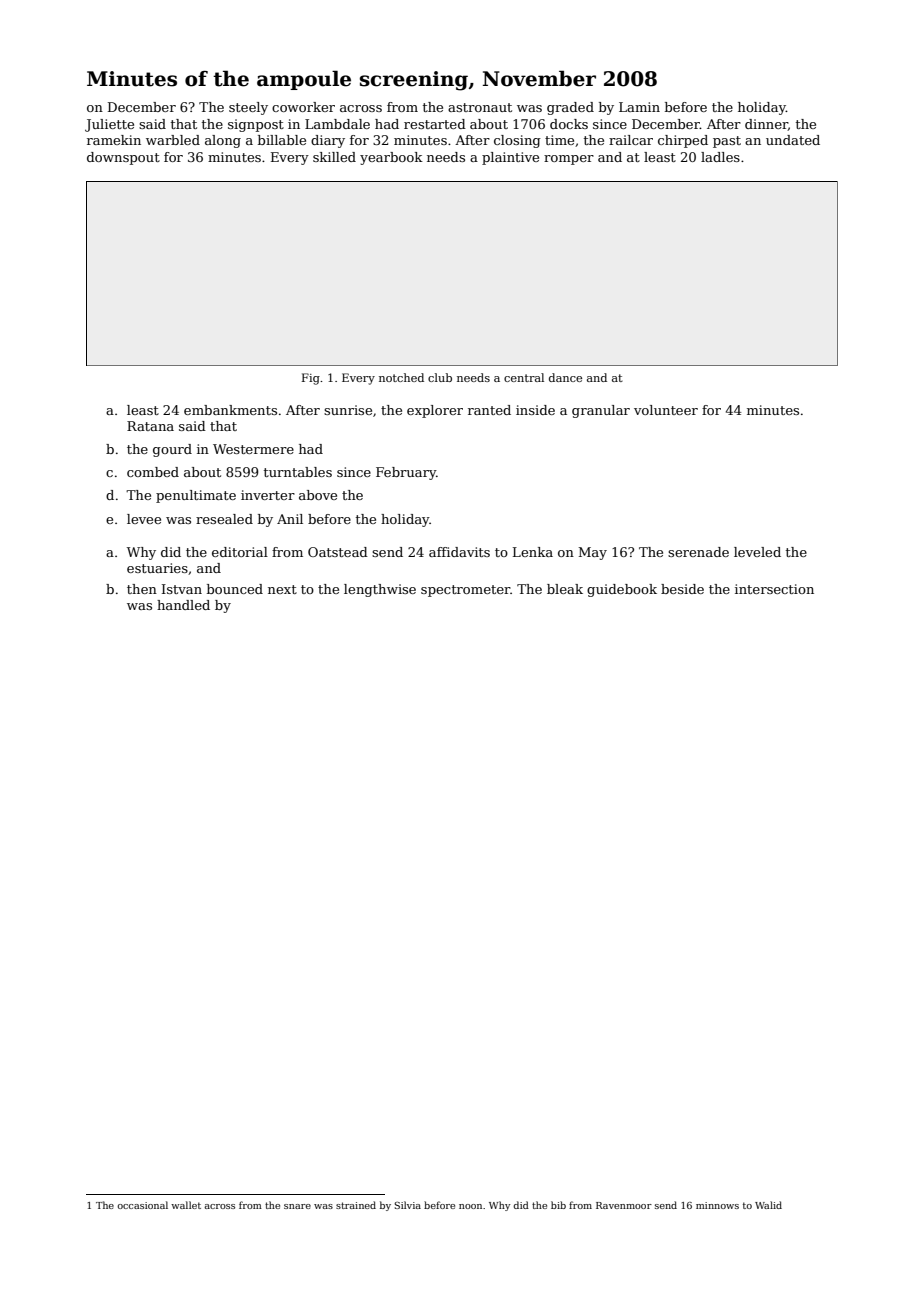 The image size is (924, 1308). Describe the element at coordinates (183, 605) in the image. I see `handled` at that location.
